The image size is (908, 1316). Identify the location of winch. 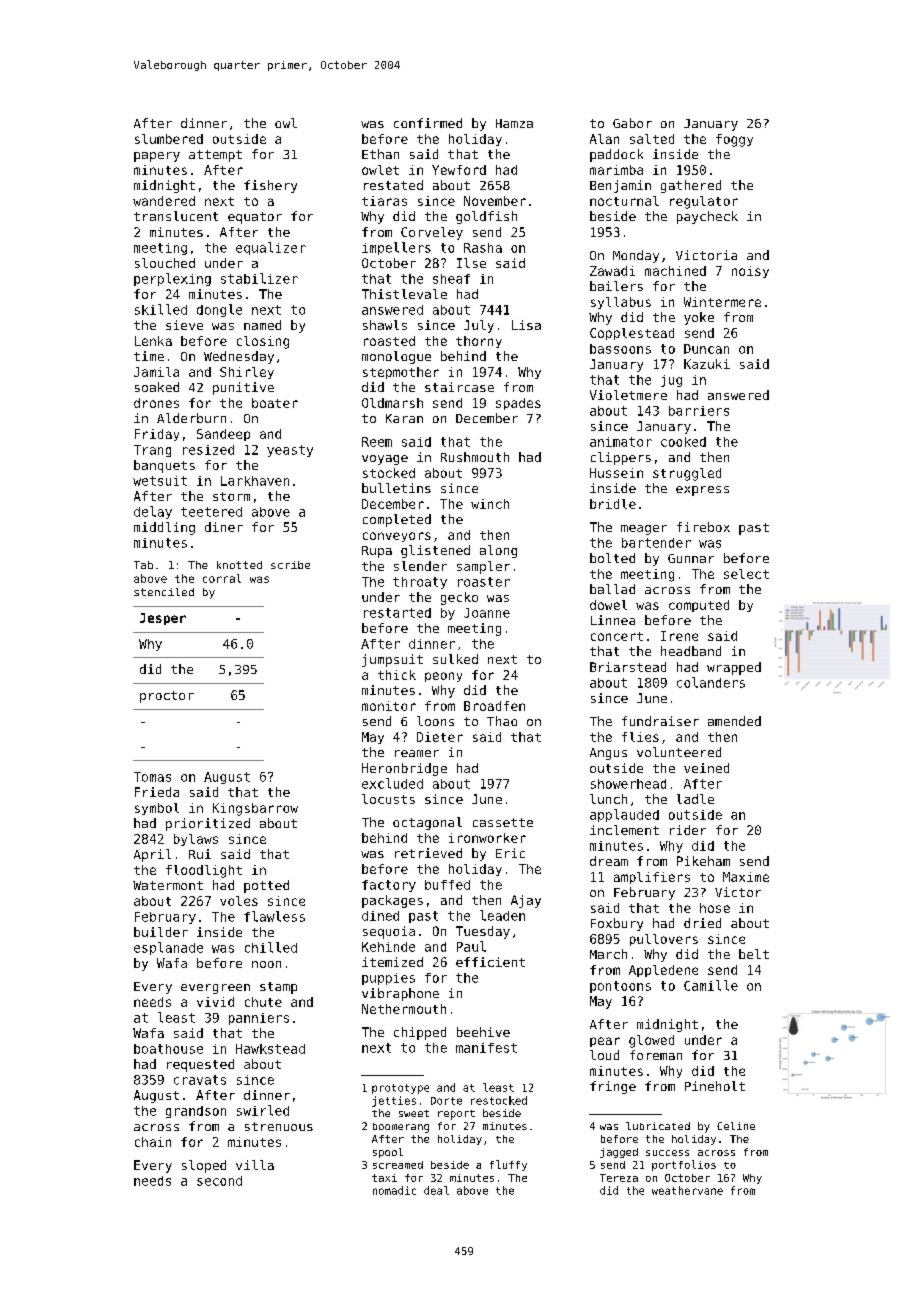
(490, 504).
